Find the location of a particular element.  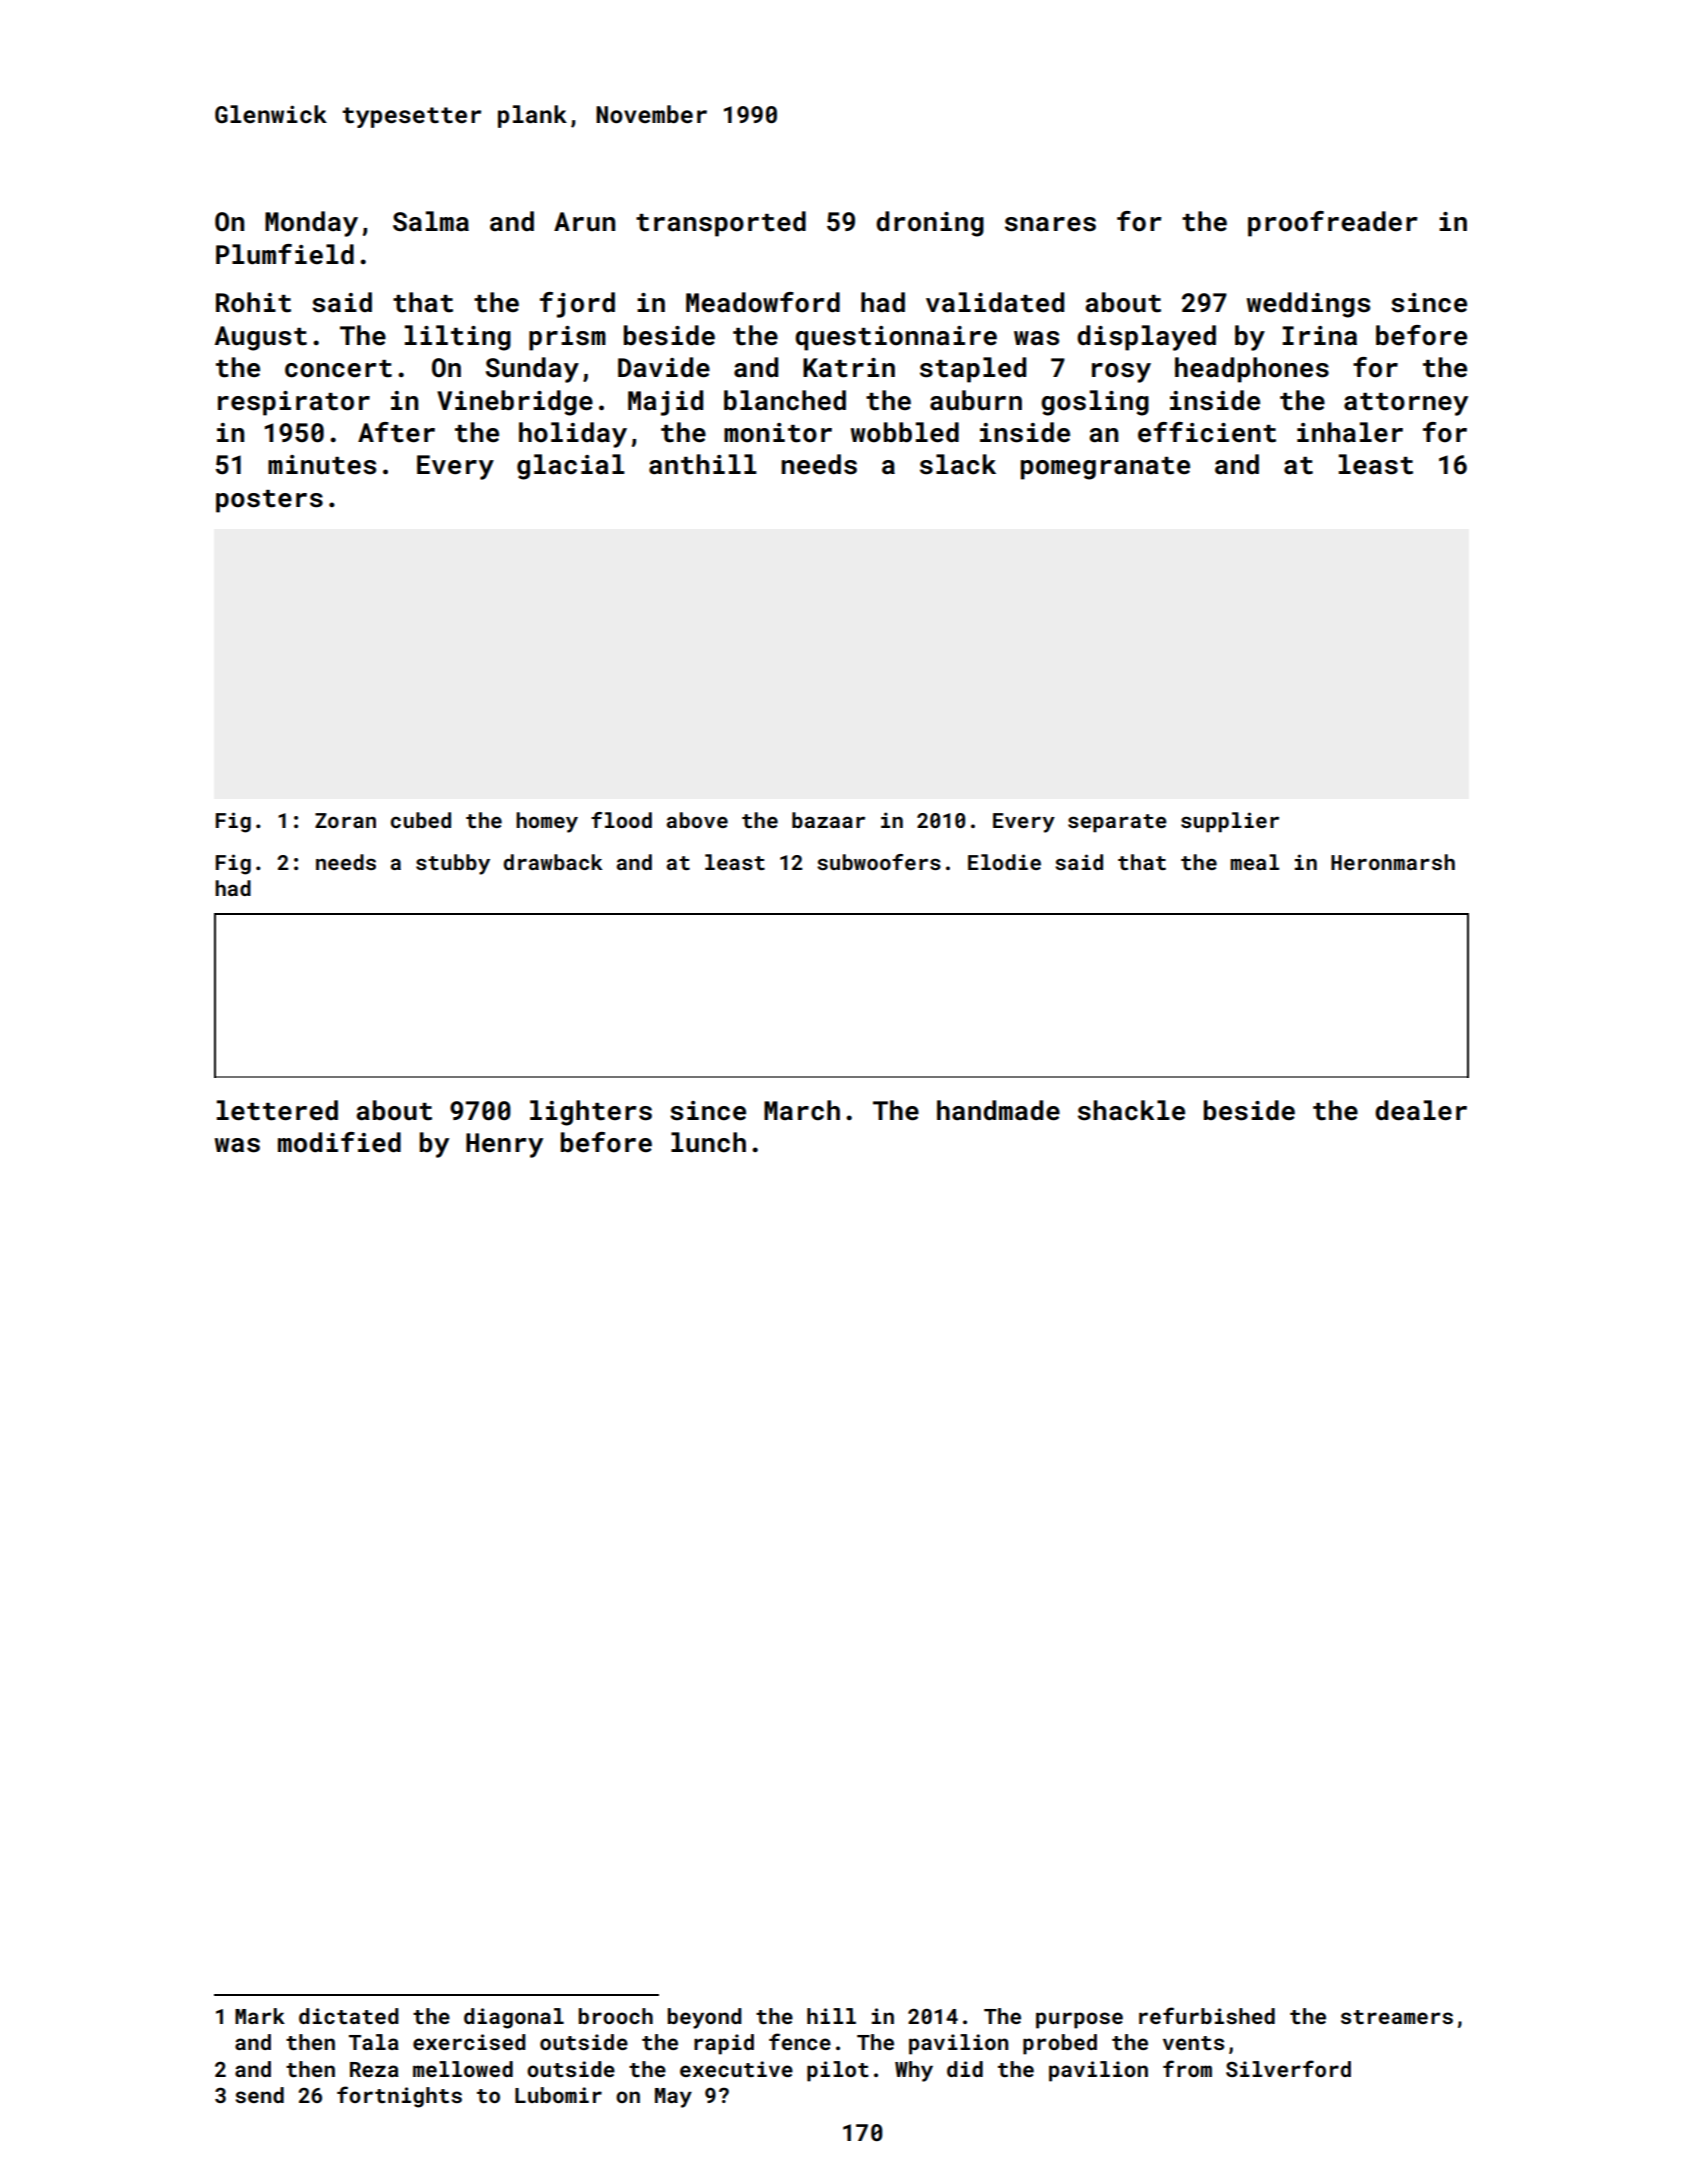

lunch is located at coordinates (708, 1142).
